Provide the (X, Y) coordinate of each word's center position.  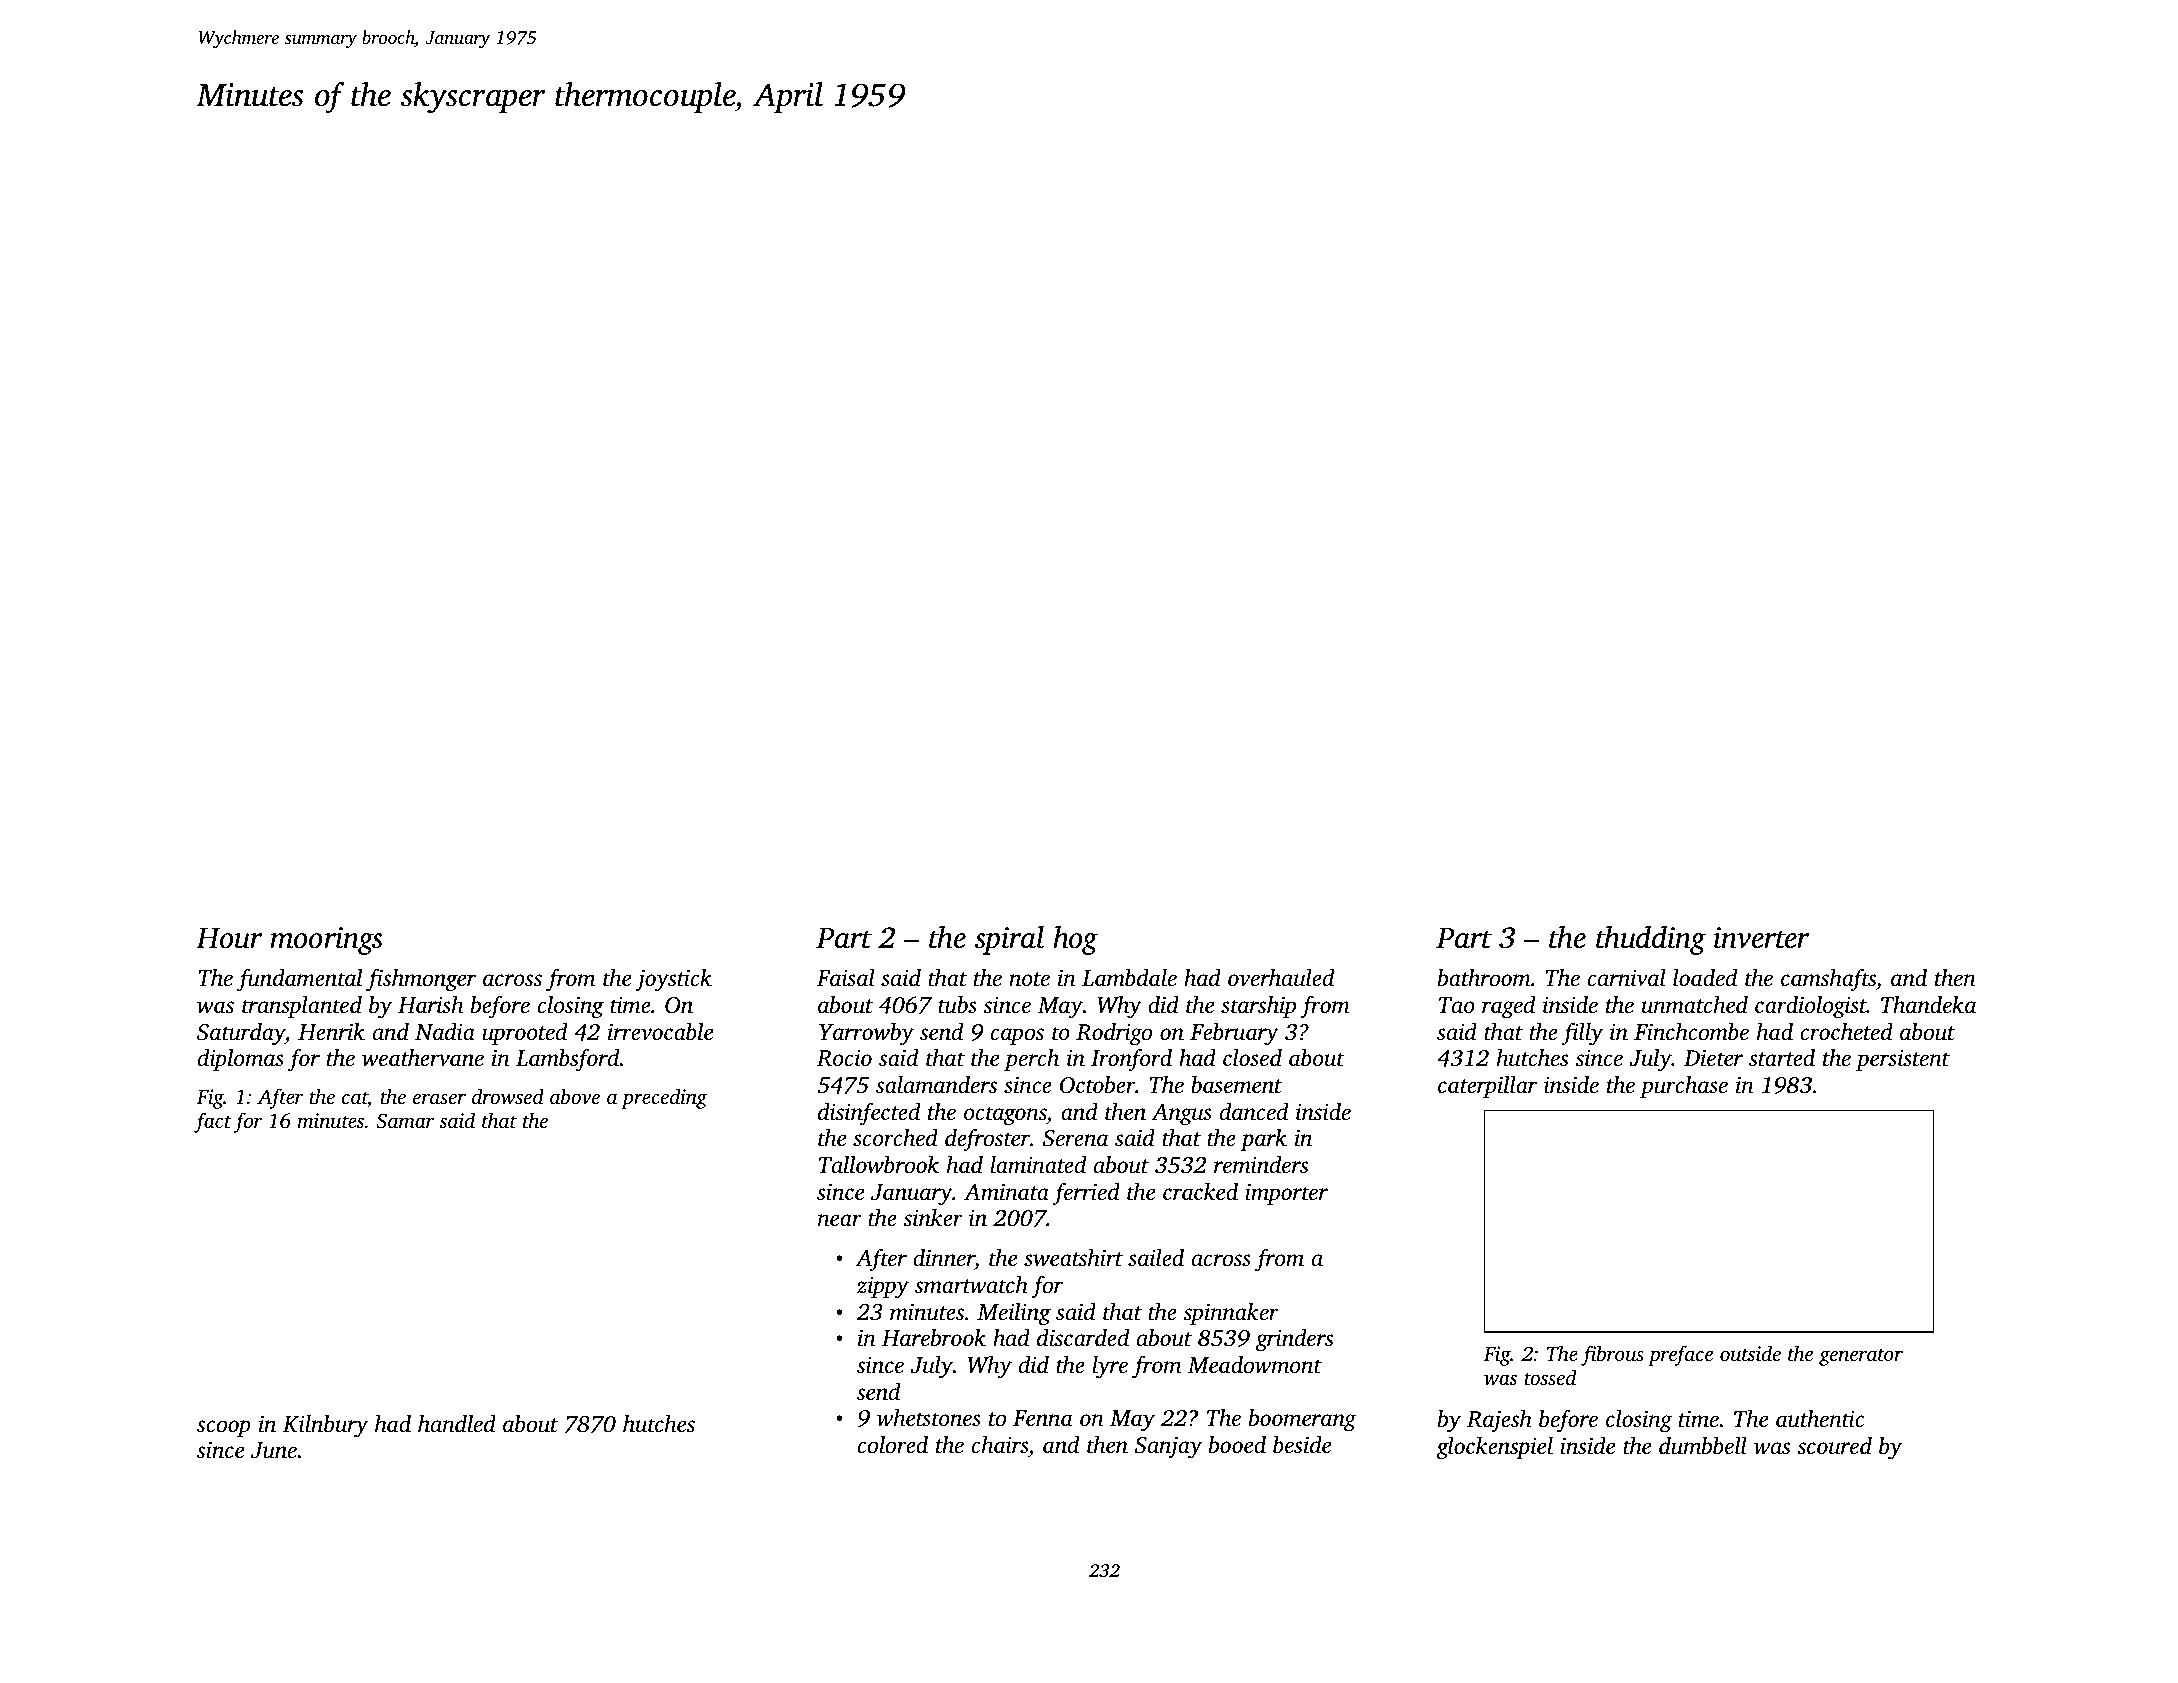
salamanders (936, 1085)
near (840, 1220)
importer (1286, 1194)
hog (1075, 940)
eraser (439, 1098)
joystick (673, 980)
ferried (1086, 1194)
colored (893, 1445)
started (1782, 1058)
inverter (1761, 938)
